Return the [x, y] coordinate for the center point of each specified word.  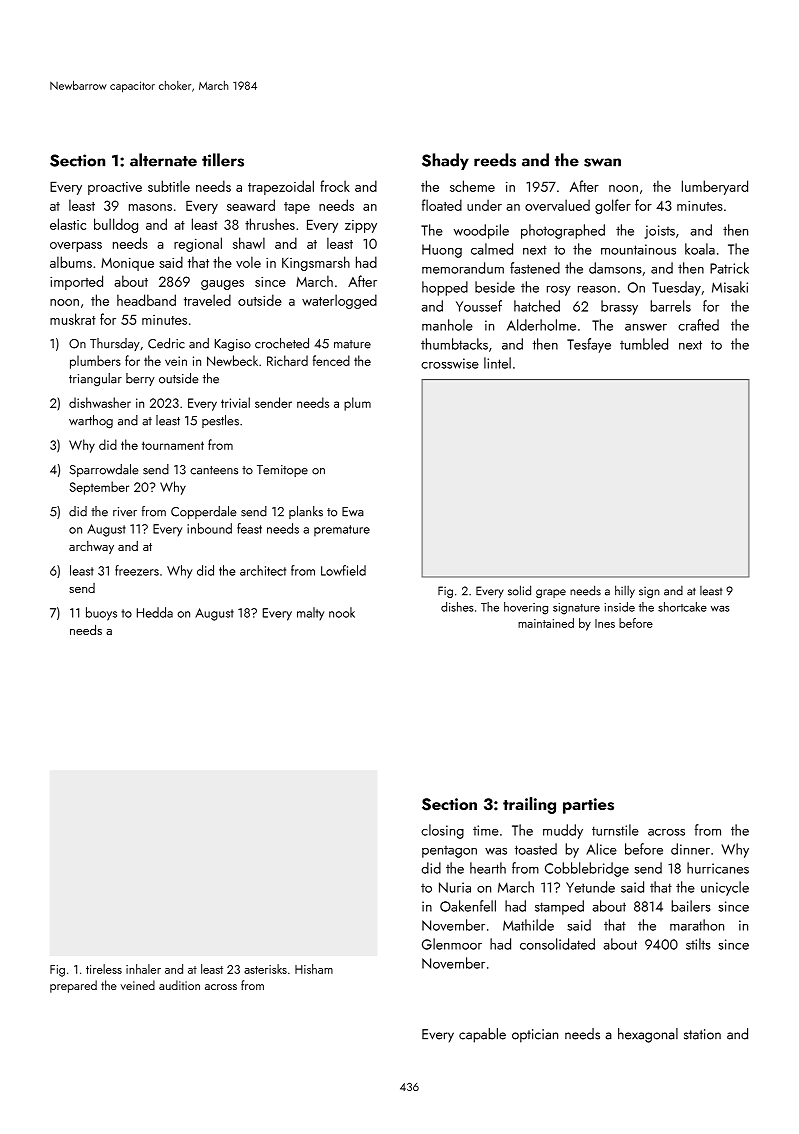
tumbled [644, 344]
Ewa [353, 512]
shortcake [682, 607]
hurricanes [718, 868]
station [702, 1034]
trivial [235, 402]
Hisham [314, 969]
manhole [447, 325]
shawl [249, 243]
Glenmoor [452, 944]
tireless [104, 969]
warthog [91, 422]
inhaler [143, 969]
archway [91, 547]
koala [700, 249]
